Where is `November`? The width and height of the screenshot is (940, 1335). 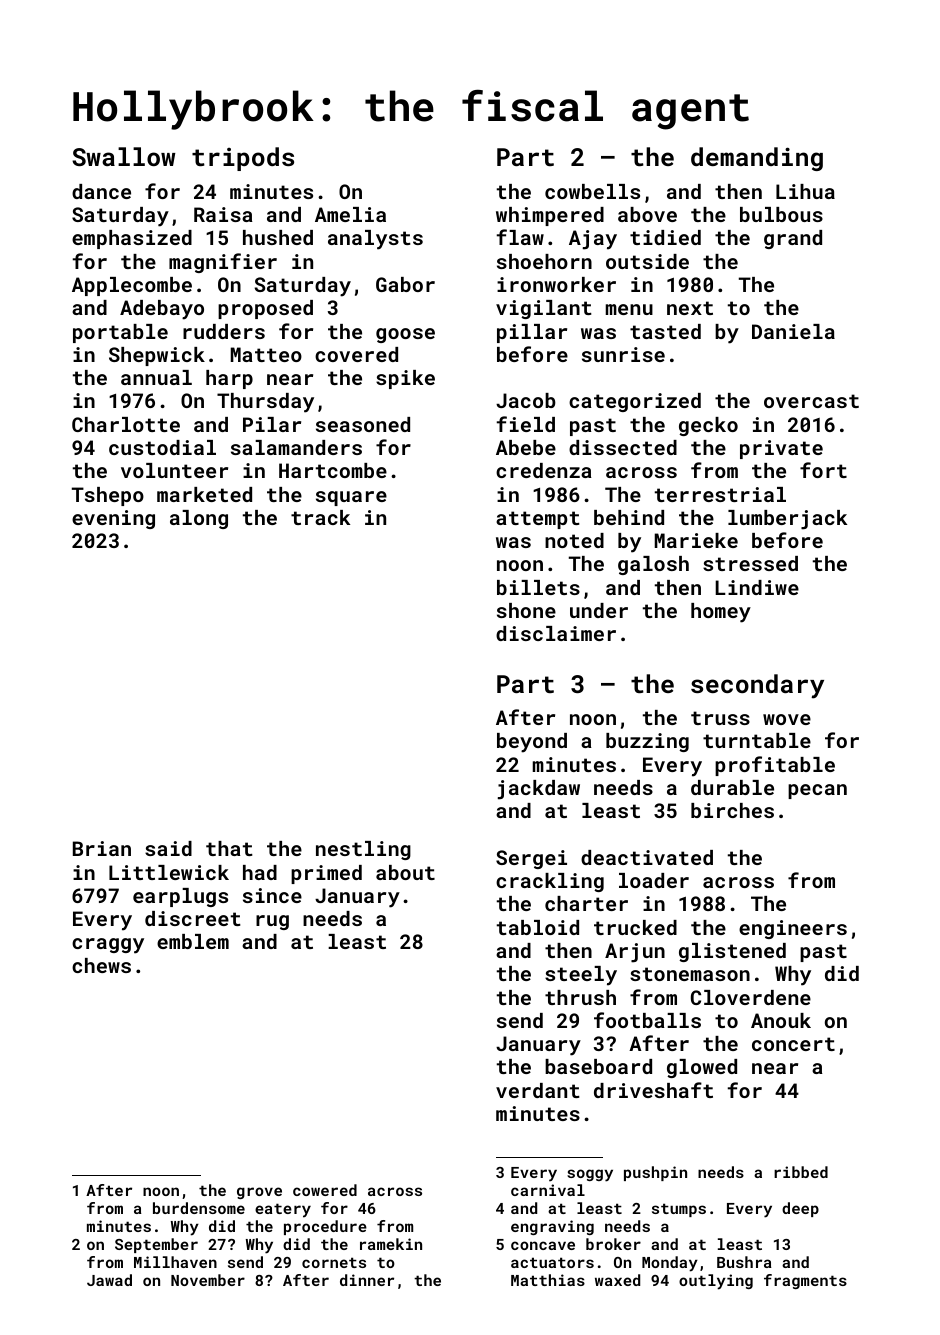 November is located at coordinates (208, 1280).
